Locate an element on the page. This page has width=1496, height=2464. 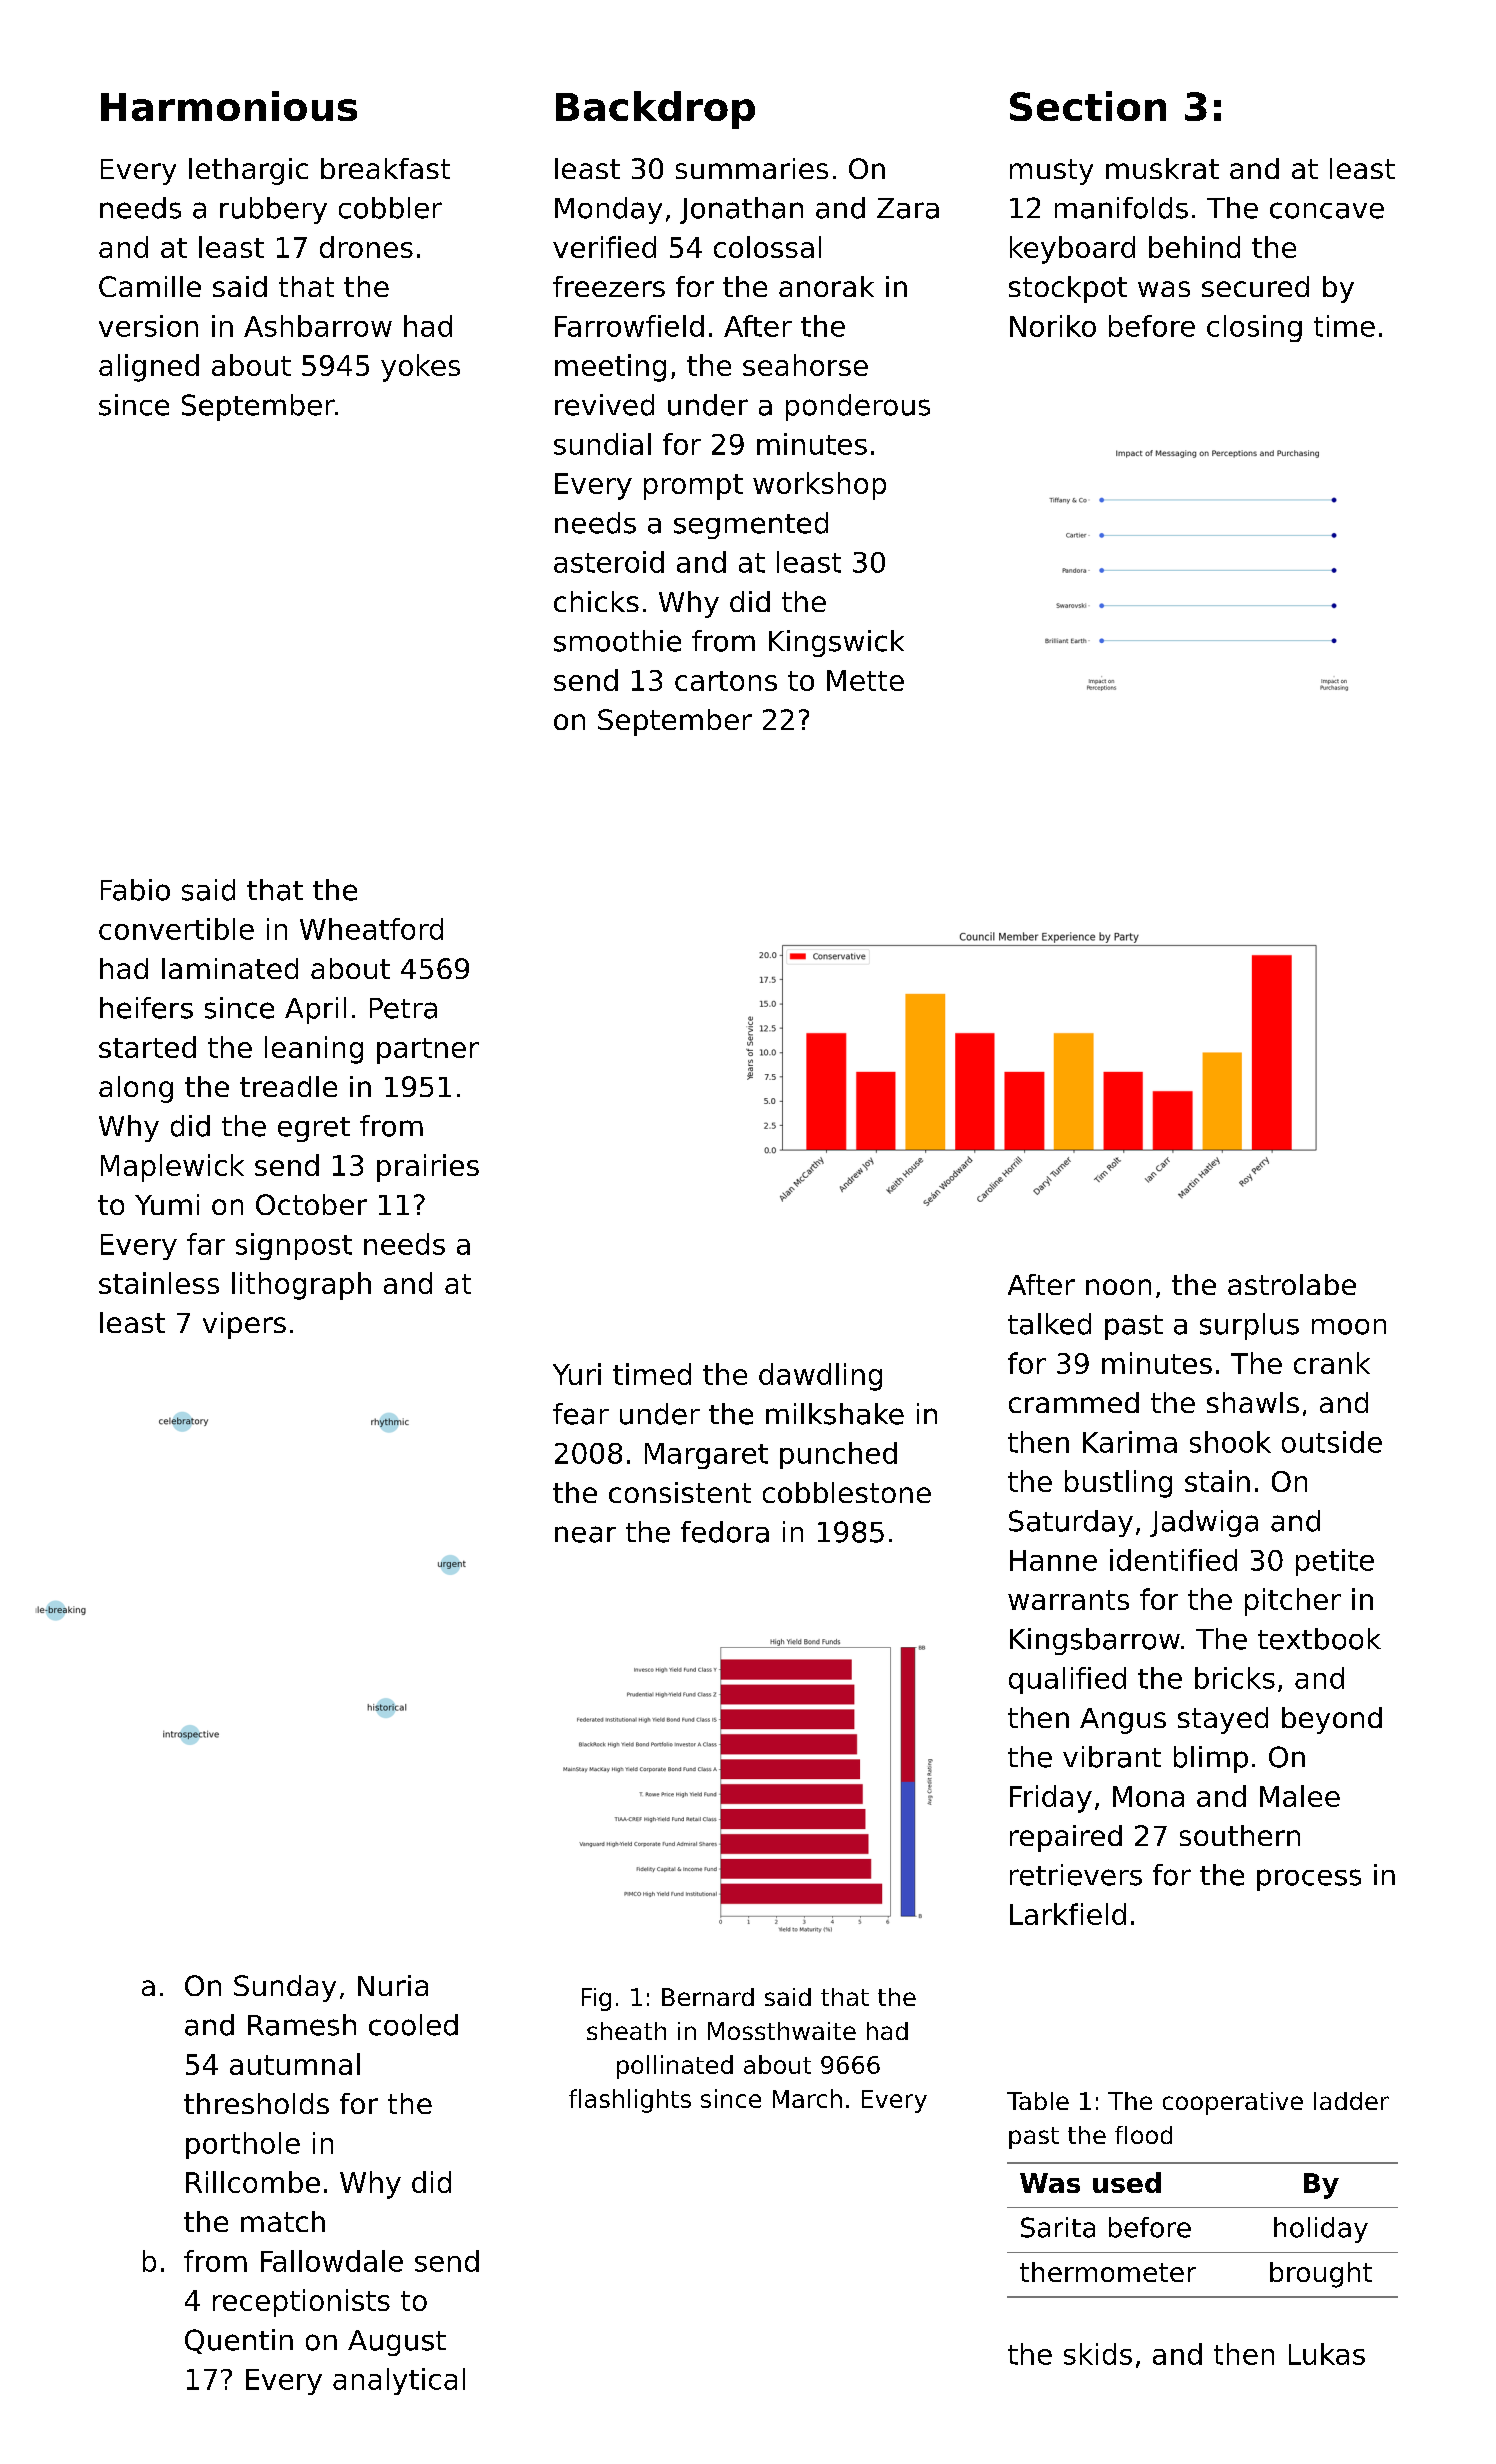
workshop is located at coordinates (819, 486).
